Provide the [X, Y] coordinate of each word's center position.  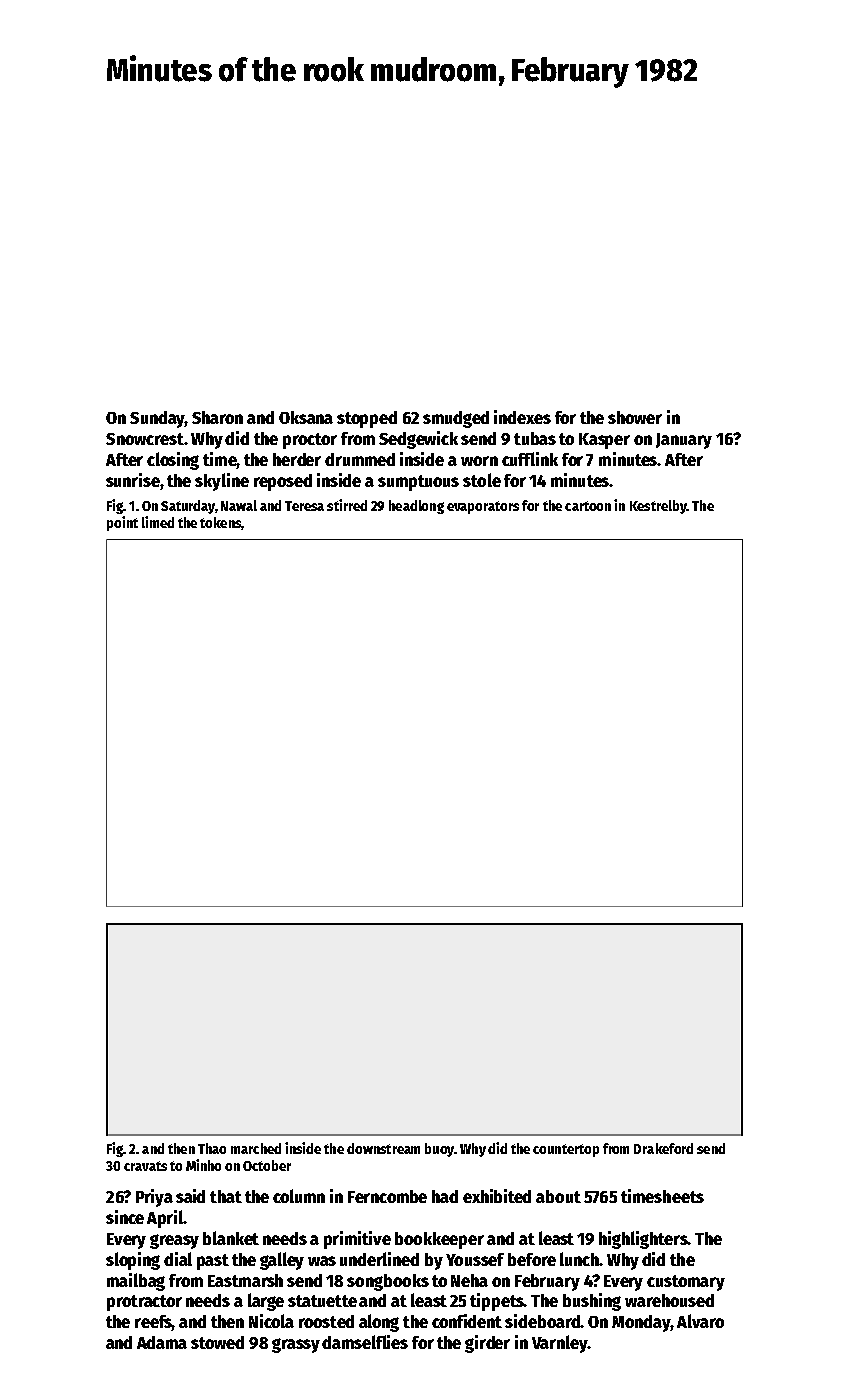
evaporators [483, 507]
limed [158, 522]
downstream [383, 1148]
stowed [217, 1342]
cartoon [588, 506]
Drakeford [663, 1148]
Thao [212, 1148]
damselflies [365, 1342]
